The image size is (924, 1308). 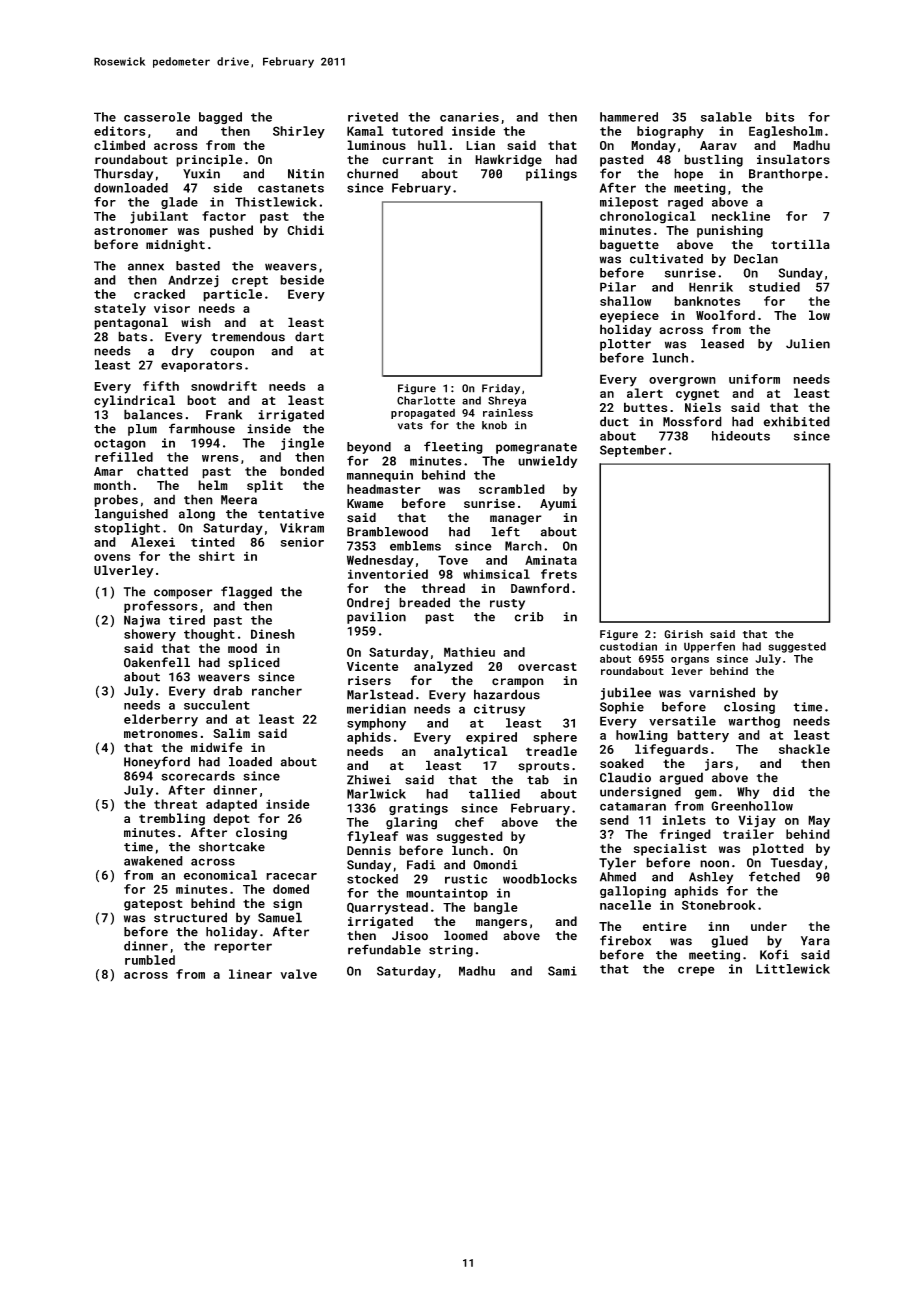 What do you see at coordinates (685, 835) in the document?
I see `fringed` at bounding box center [685, 835].
